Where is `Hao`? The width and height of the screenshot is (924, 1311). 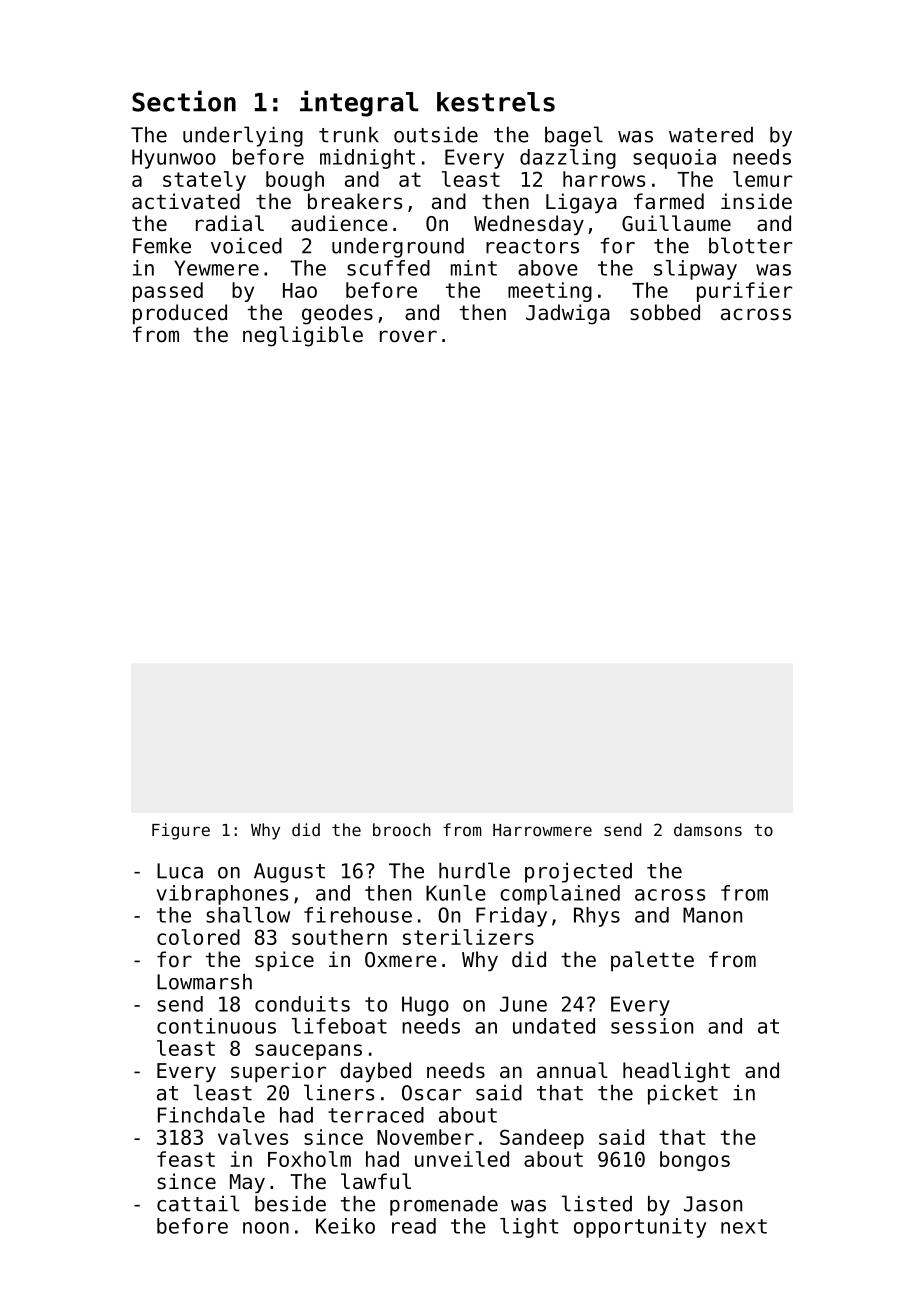
Hao is located at coordinates (300, 290).
